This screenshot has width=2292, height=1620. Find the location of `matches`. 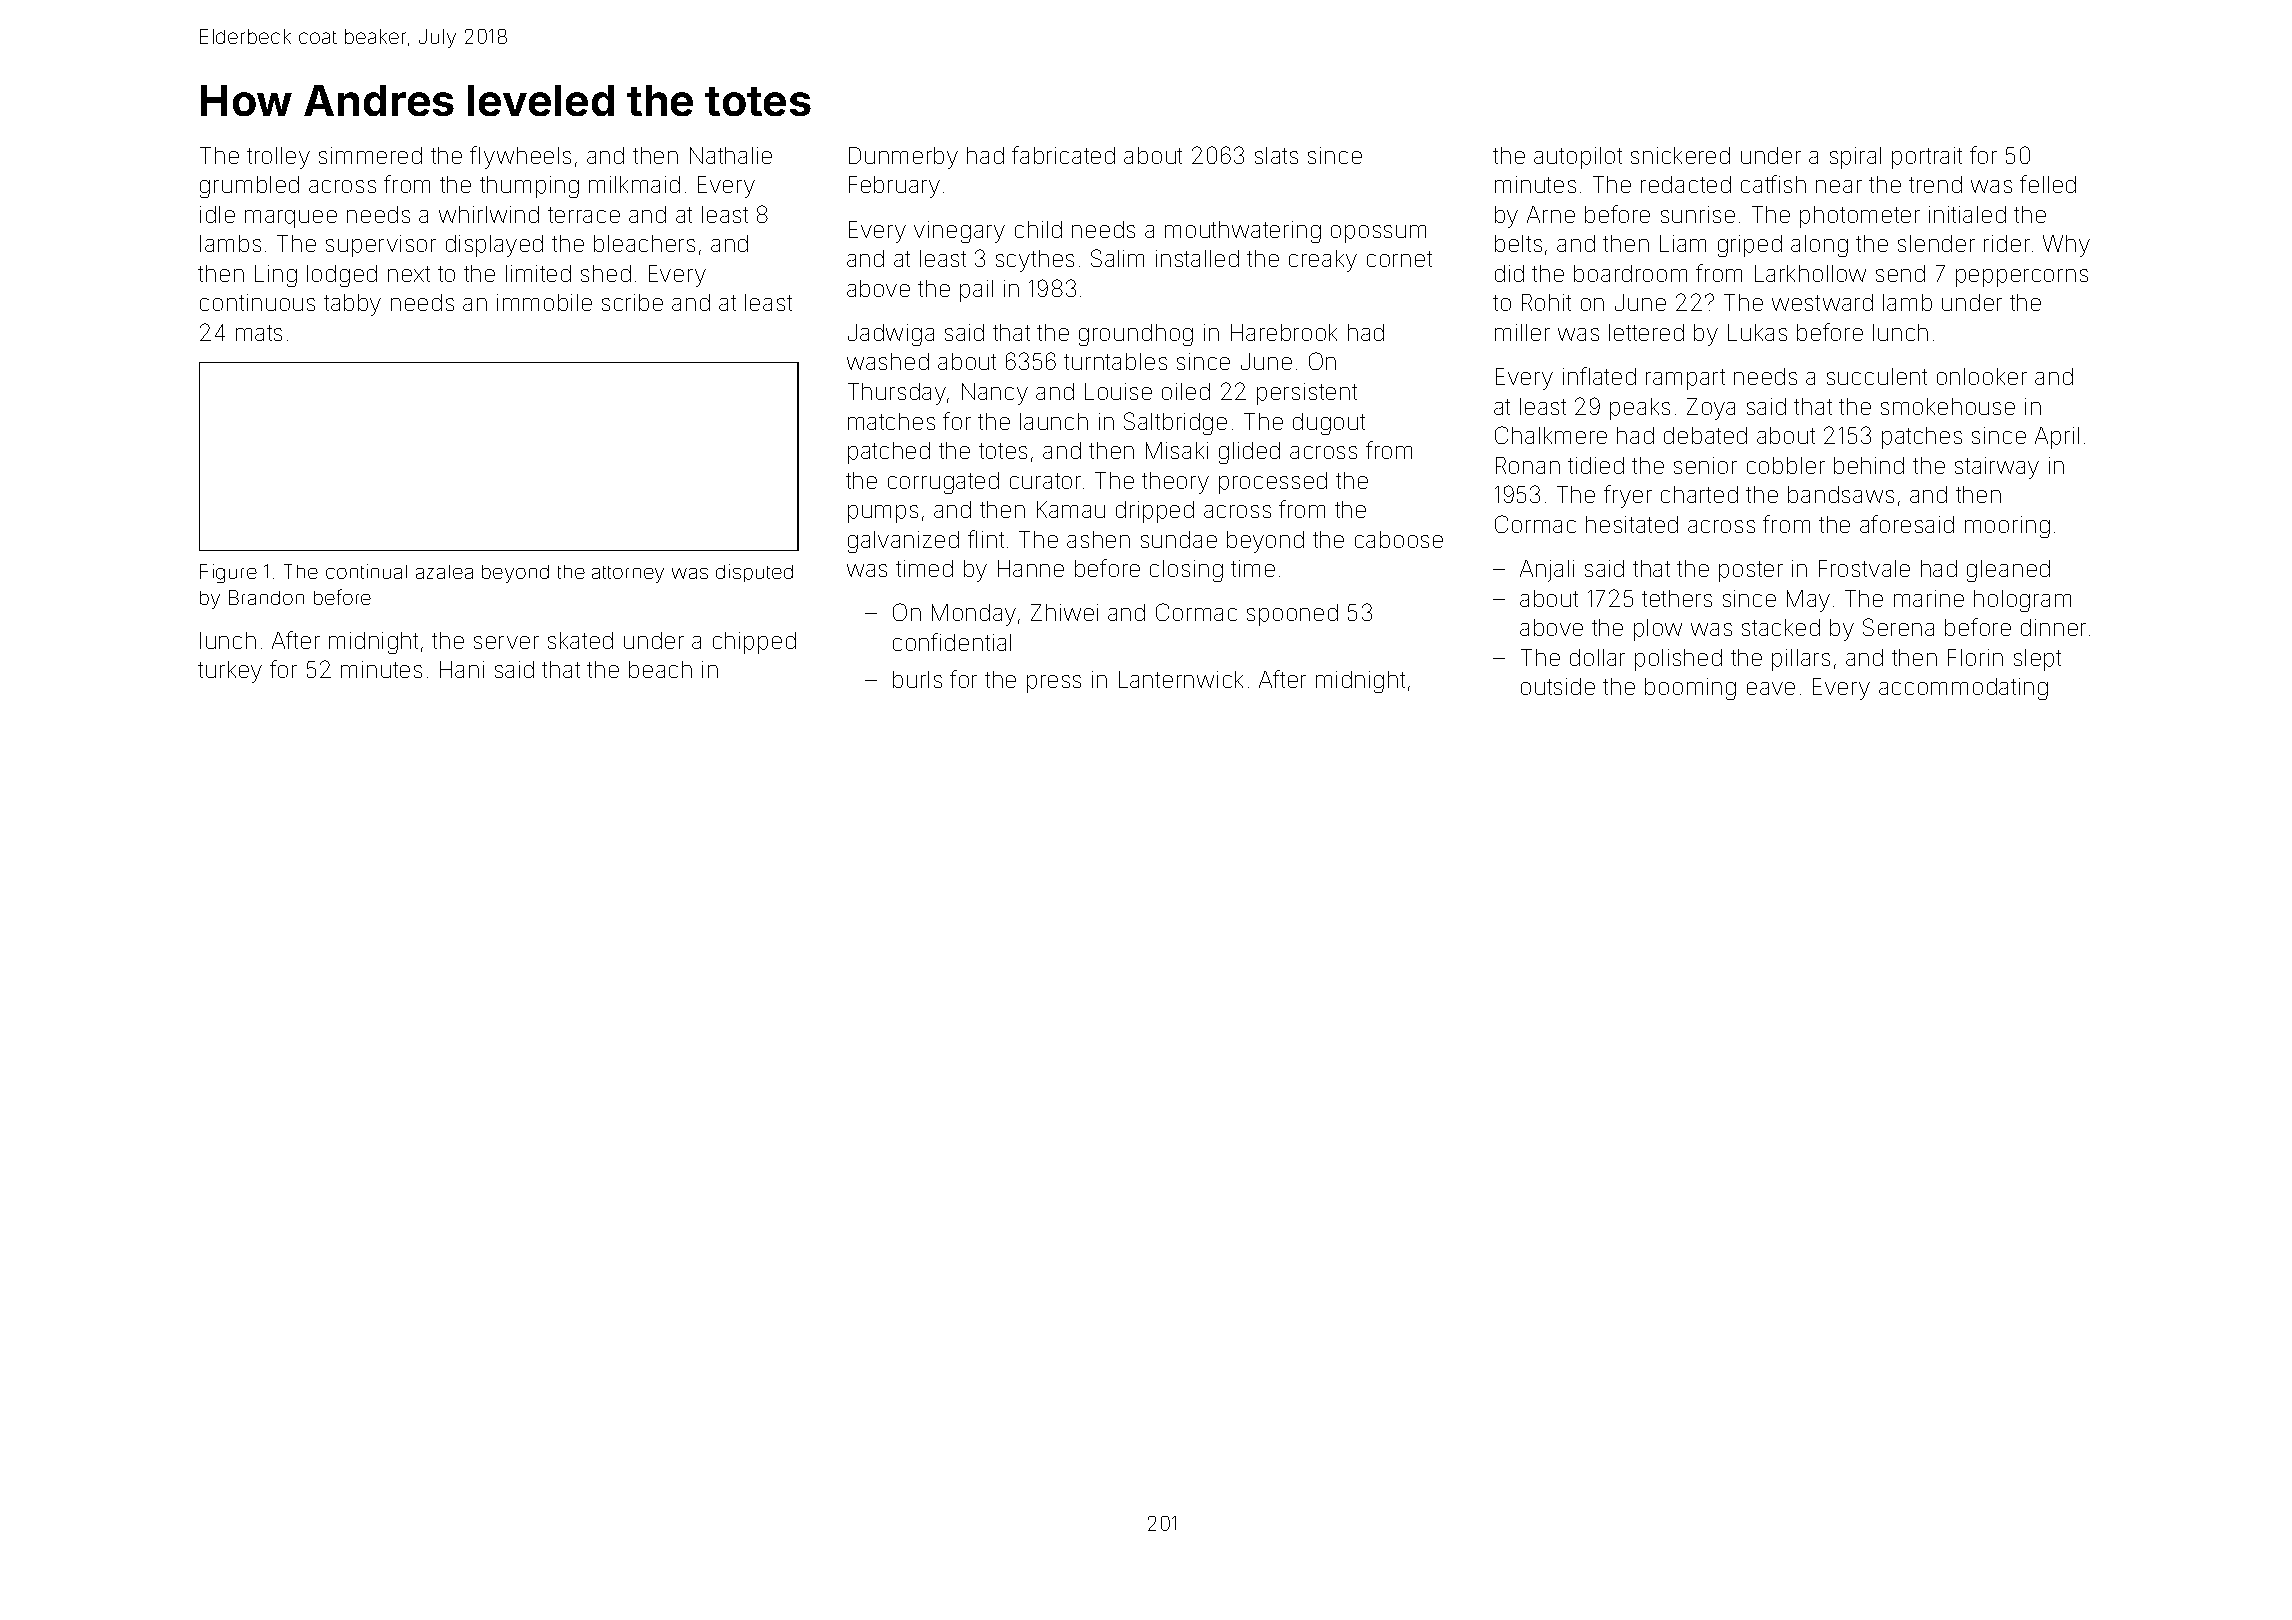

matches is located at coordinates (891, 421).
